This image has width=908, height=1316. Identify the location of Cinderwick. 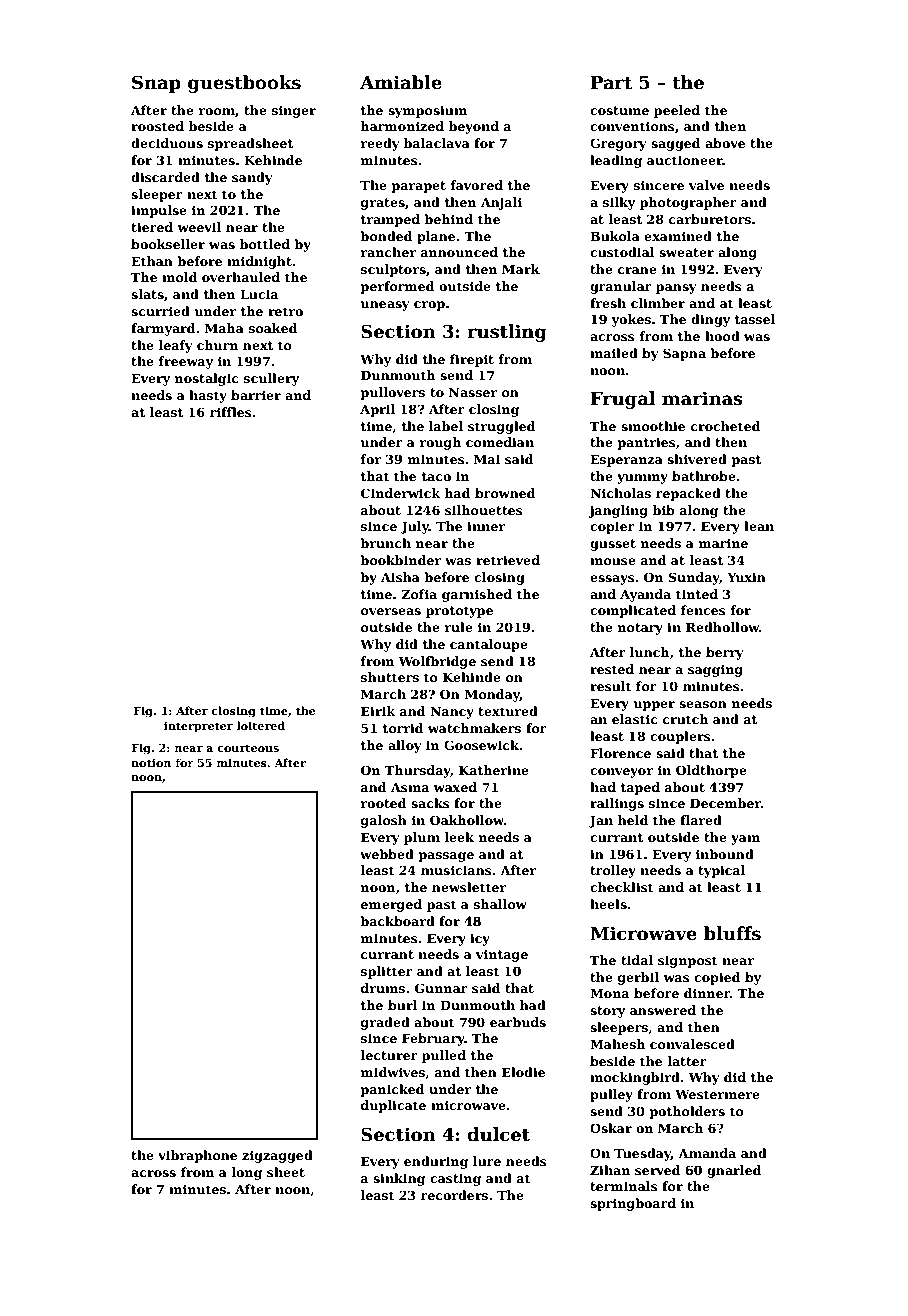
(401, 493).
